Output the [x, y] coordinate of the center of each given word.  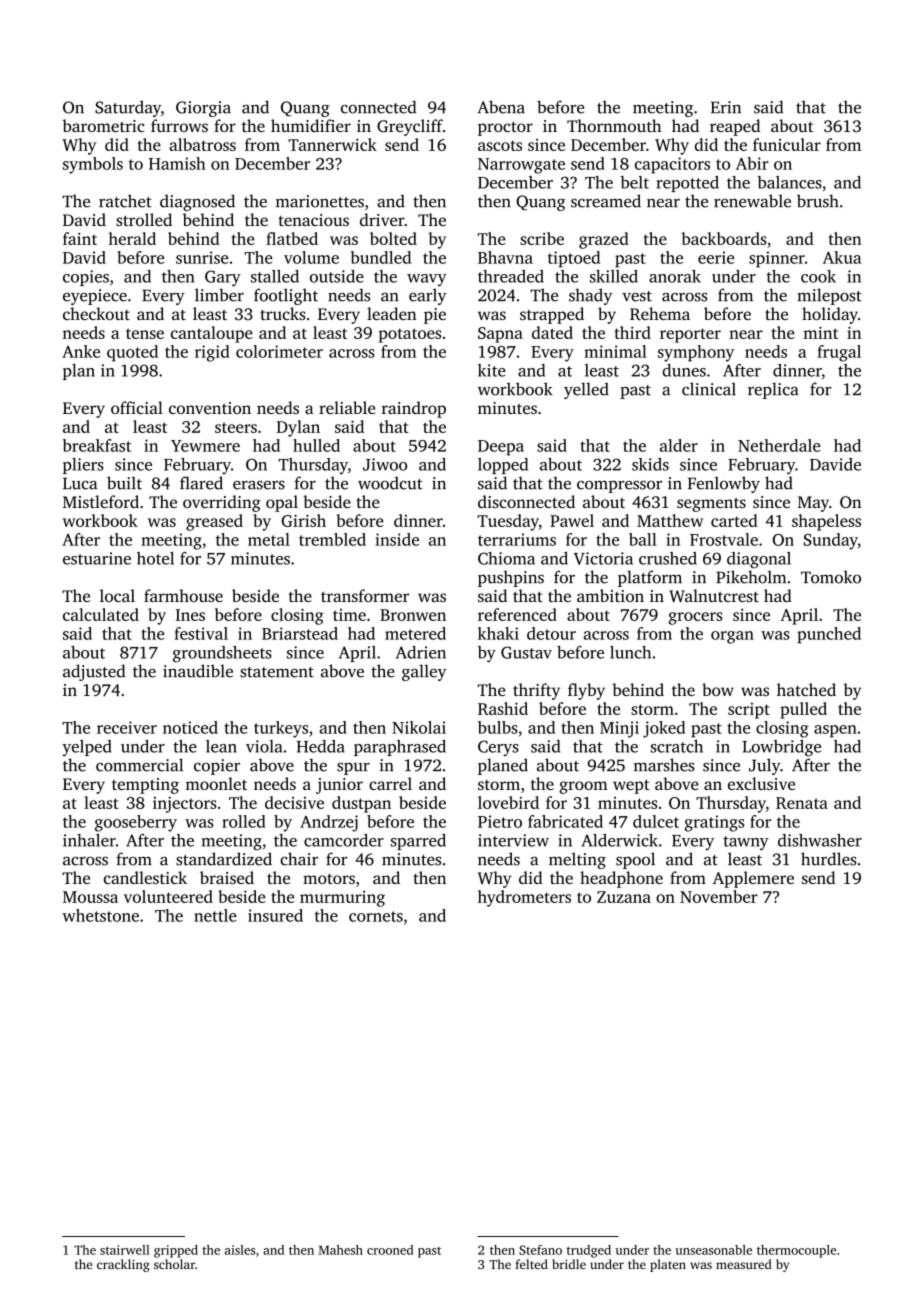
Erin [726, 107]
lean [221, 746]
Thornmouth [614, 125]
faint [80, 238]
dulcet [656, 821]
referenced [517, 614]
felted [532, 1264]
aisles [240, 1250]
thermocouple [796, 1251]
